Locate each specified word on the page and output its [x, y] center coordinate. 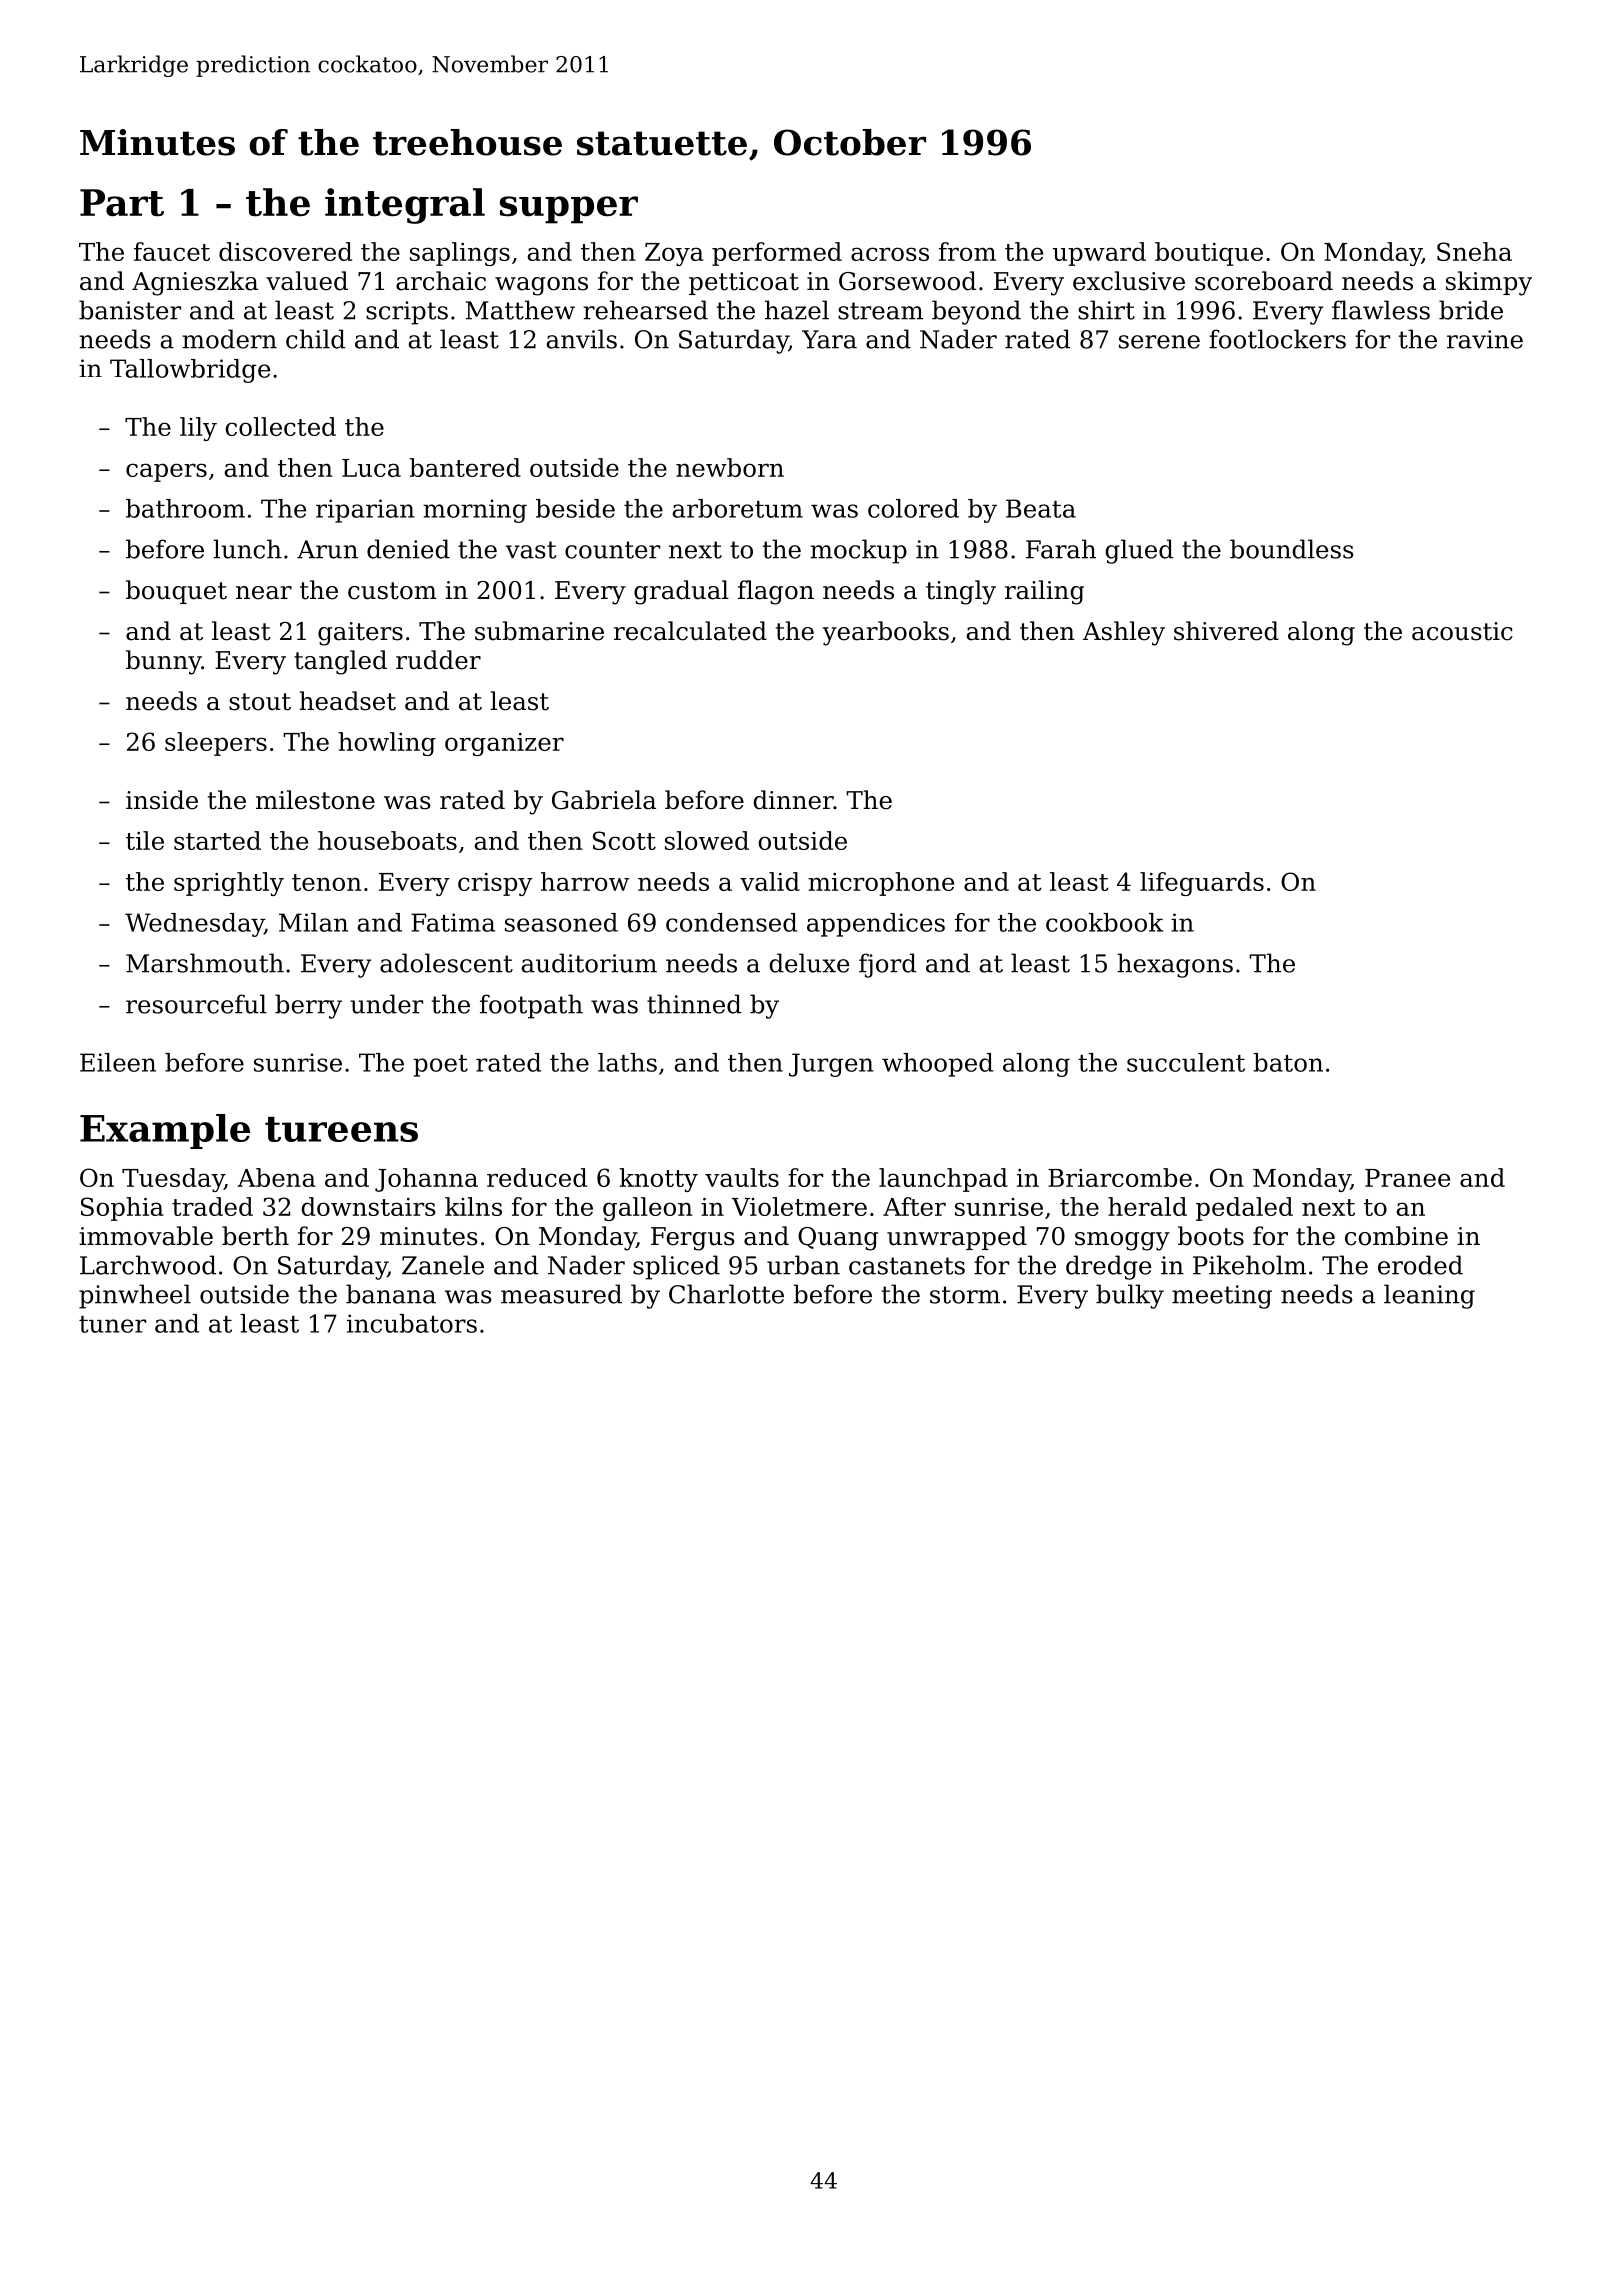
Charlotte [726, 1294]
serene [1159, 342]
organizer [504, 744]
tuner [112, 1324]
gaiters [360, 634]
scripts [407, 313]
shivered [1226, 631]
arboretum [737, 508]
